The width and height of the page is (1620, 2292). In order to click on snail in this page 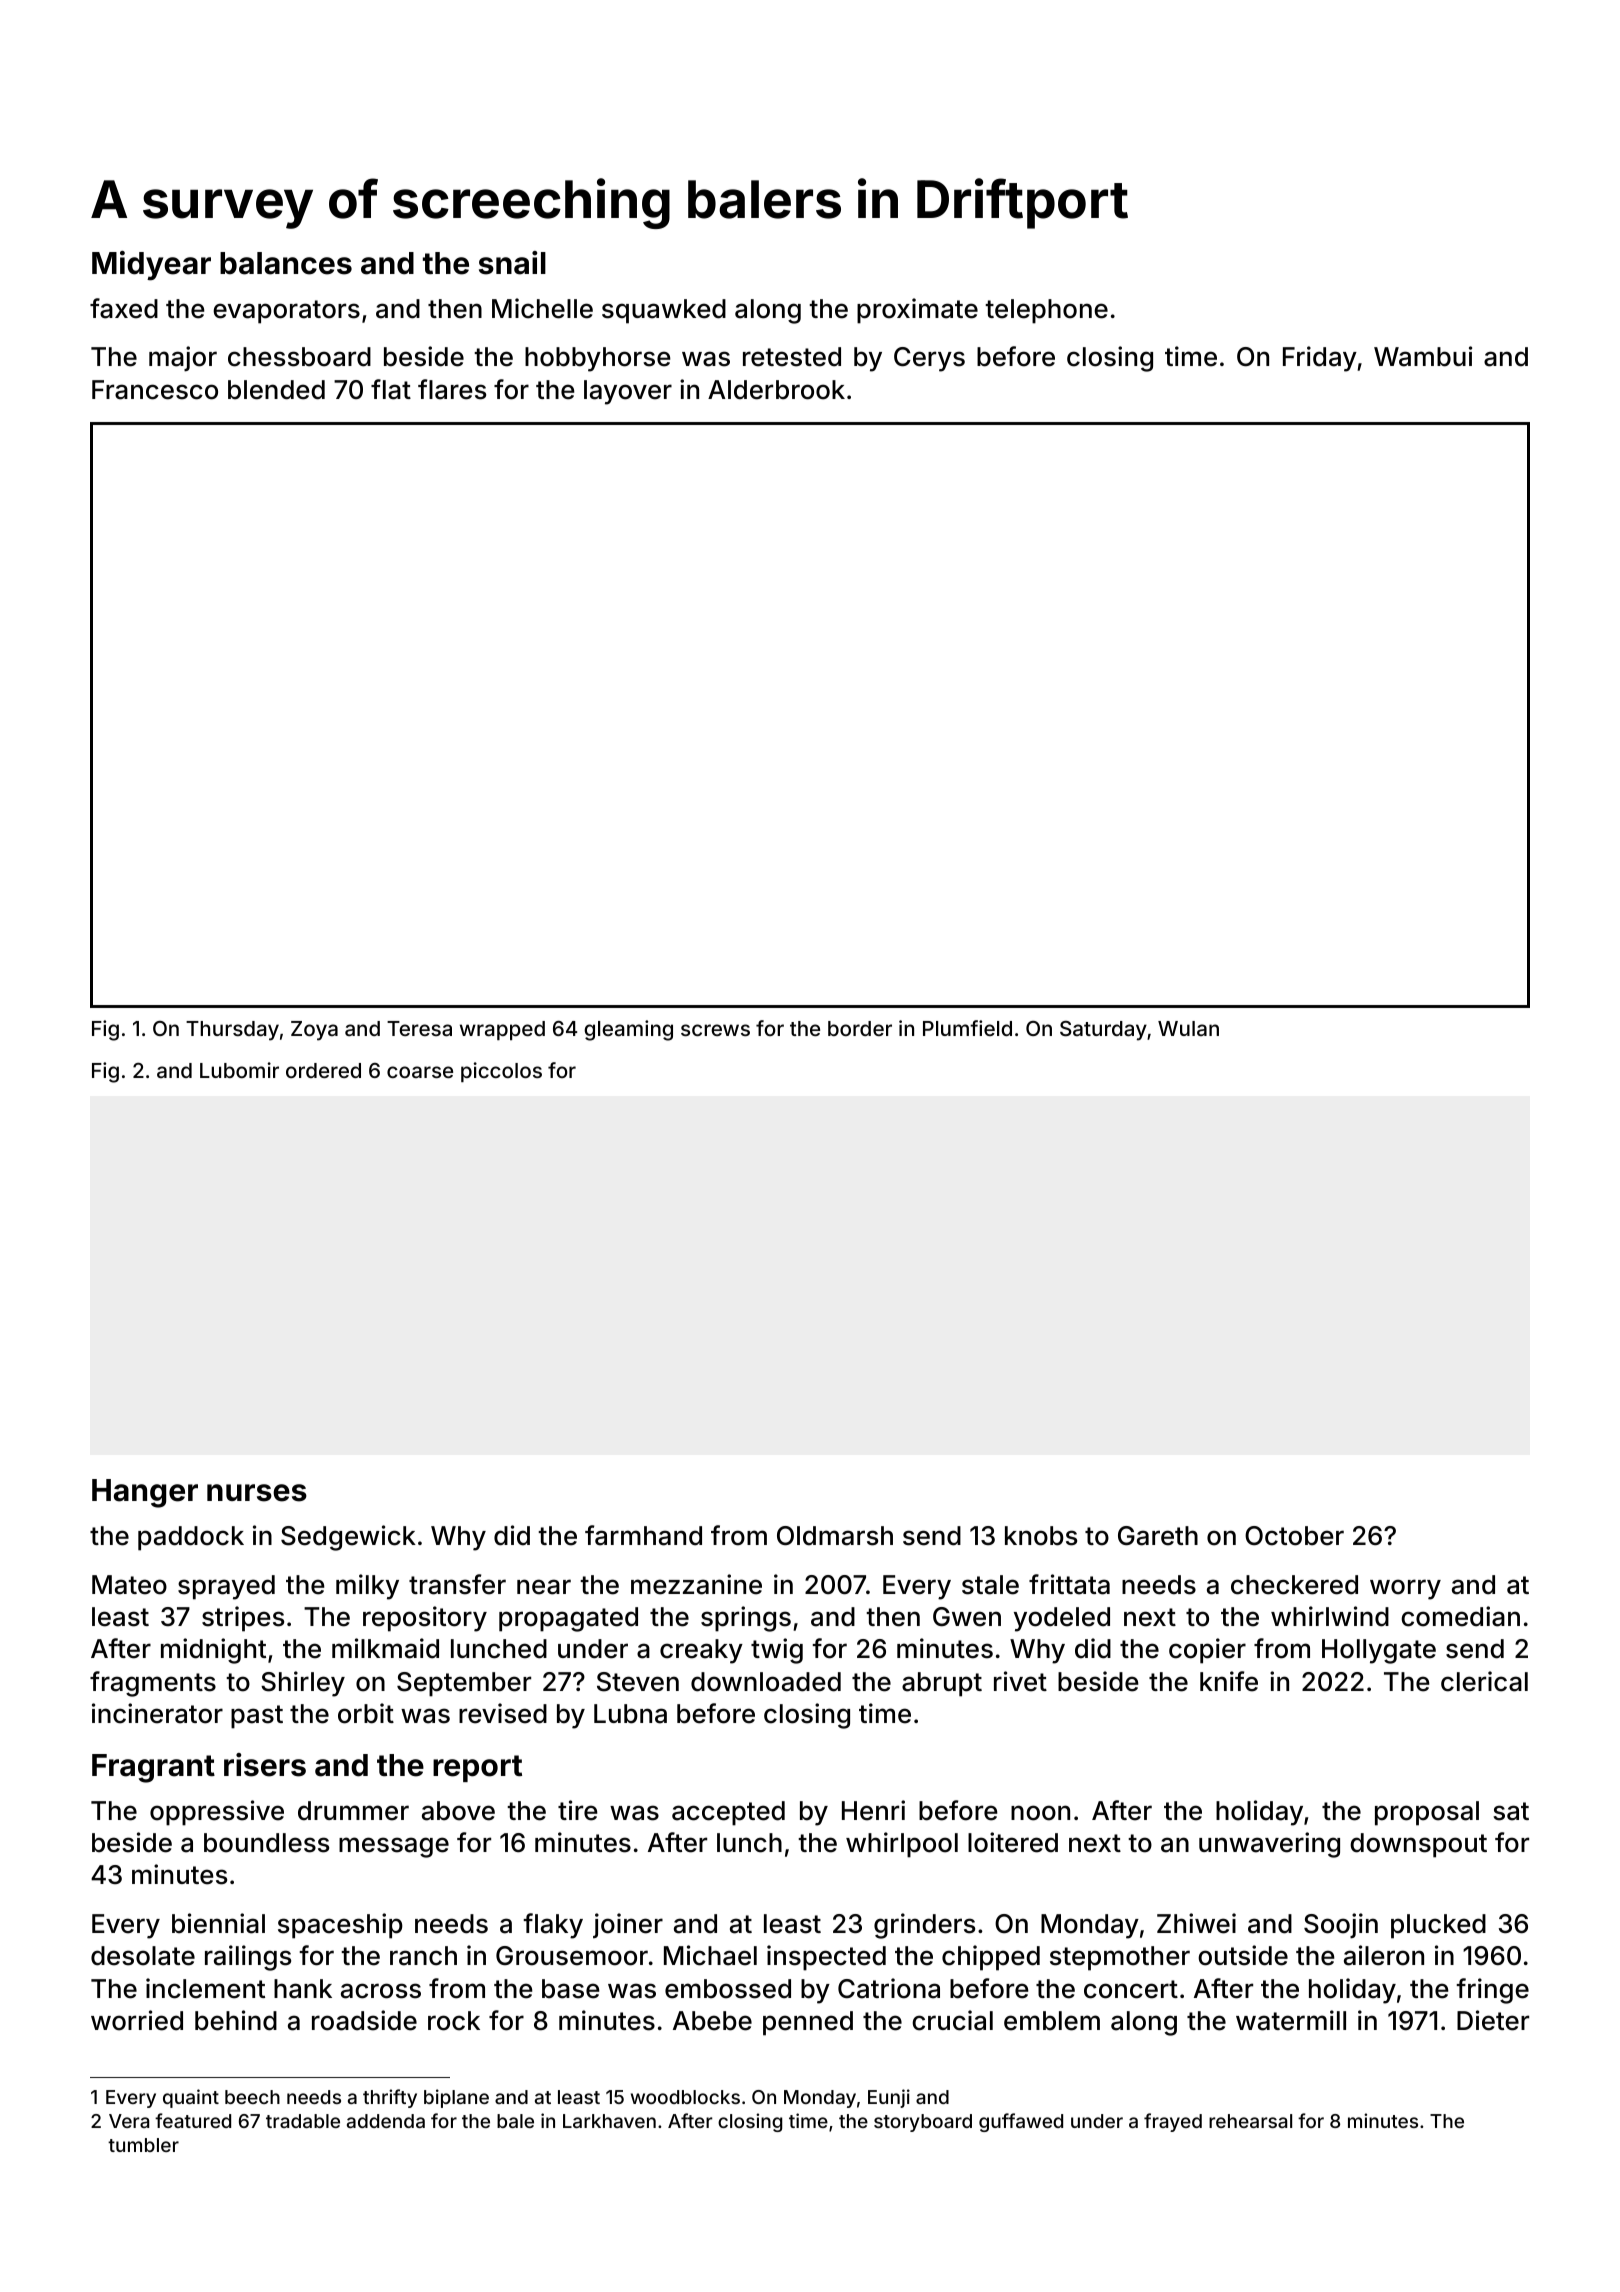, I will do `click(512, 263)`.
